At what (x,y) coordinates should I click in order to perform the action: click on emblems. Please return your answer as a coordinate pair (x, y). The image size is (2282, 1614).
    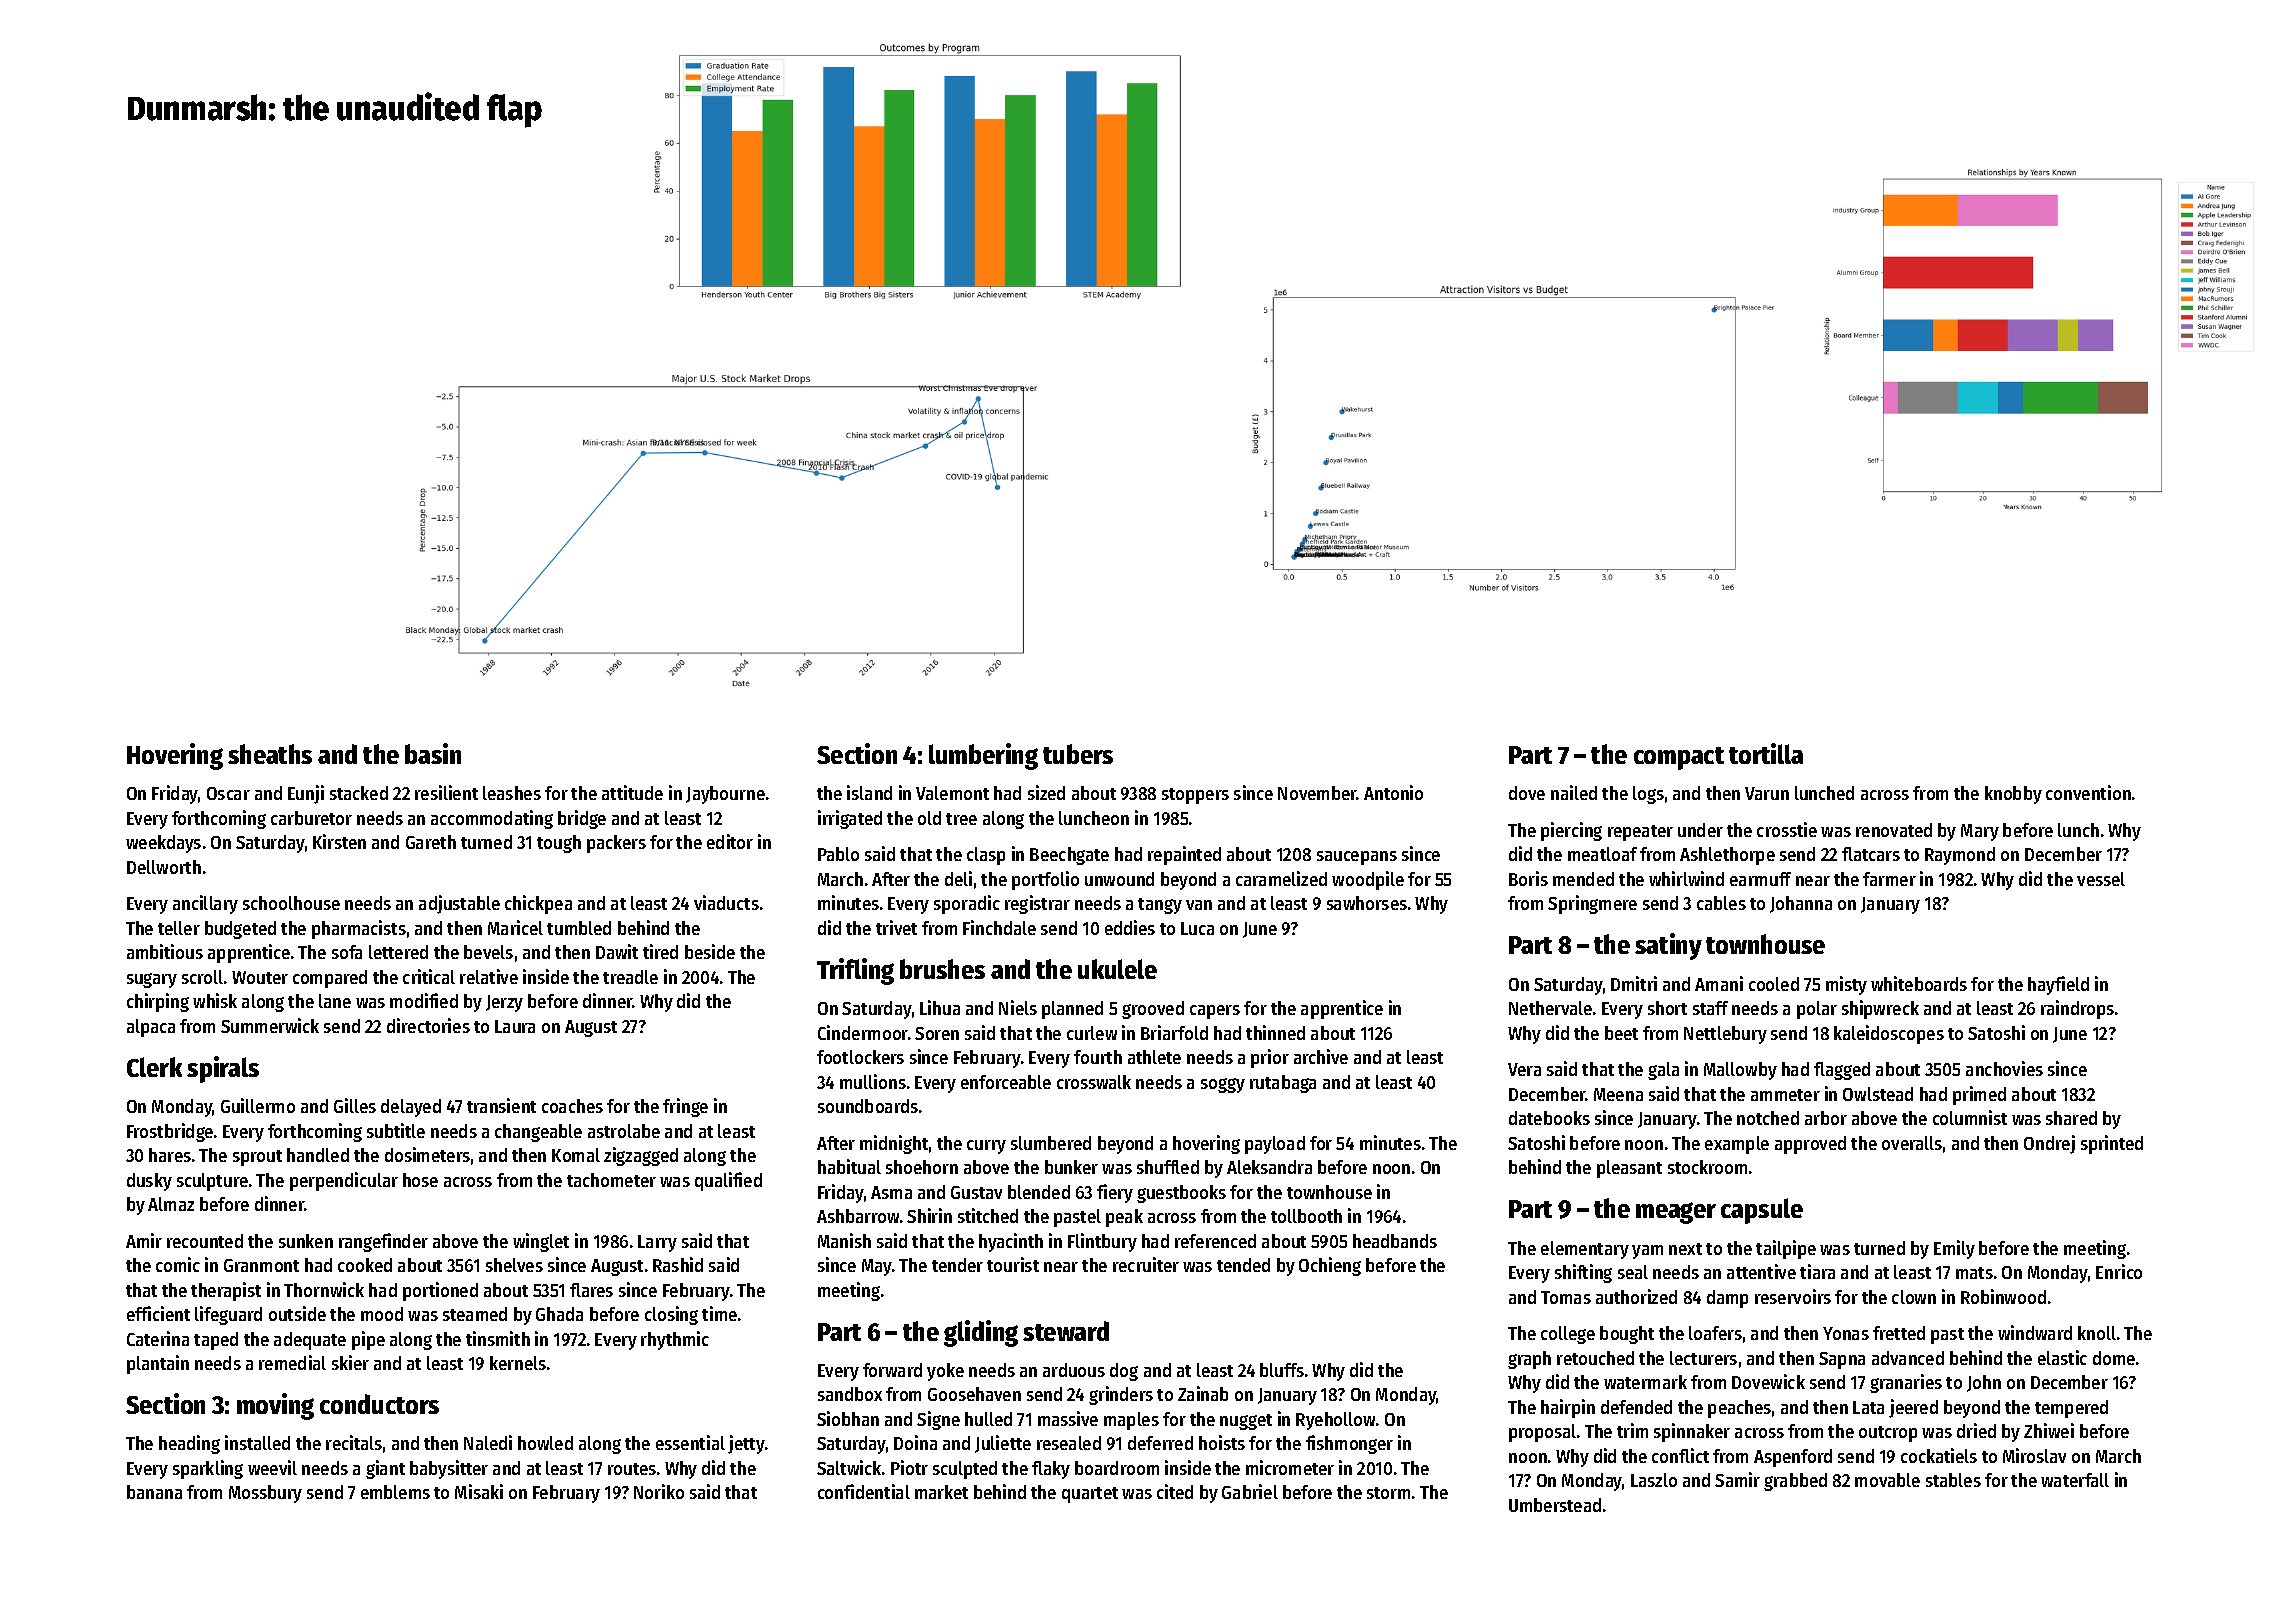
    Looking at the image, I should click on (395, 1492).
